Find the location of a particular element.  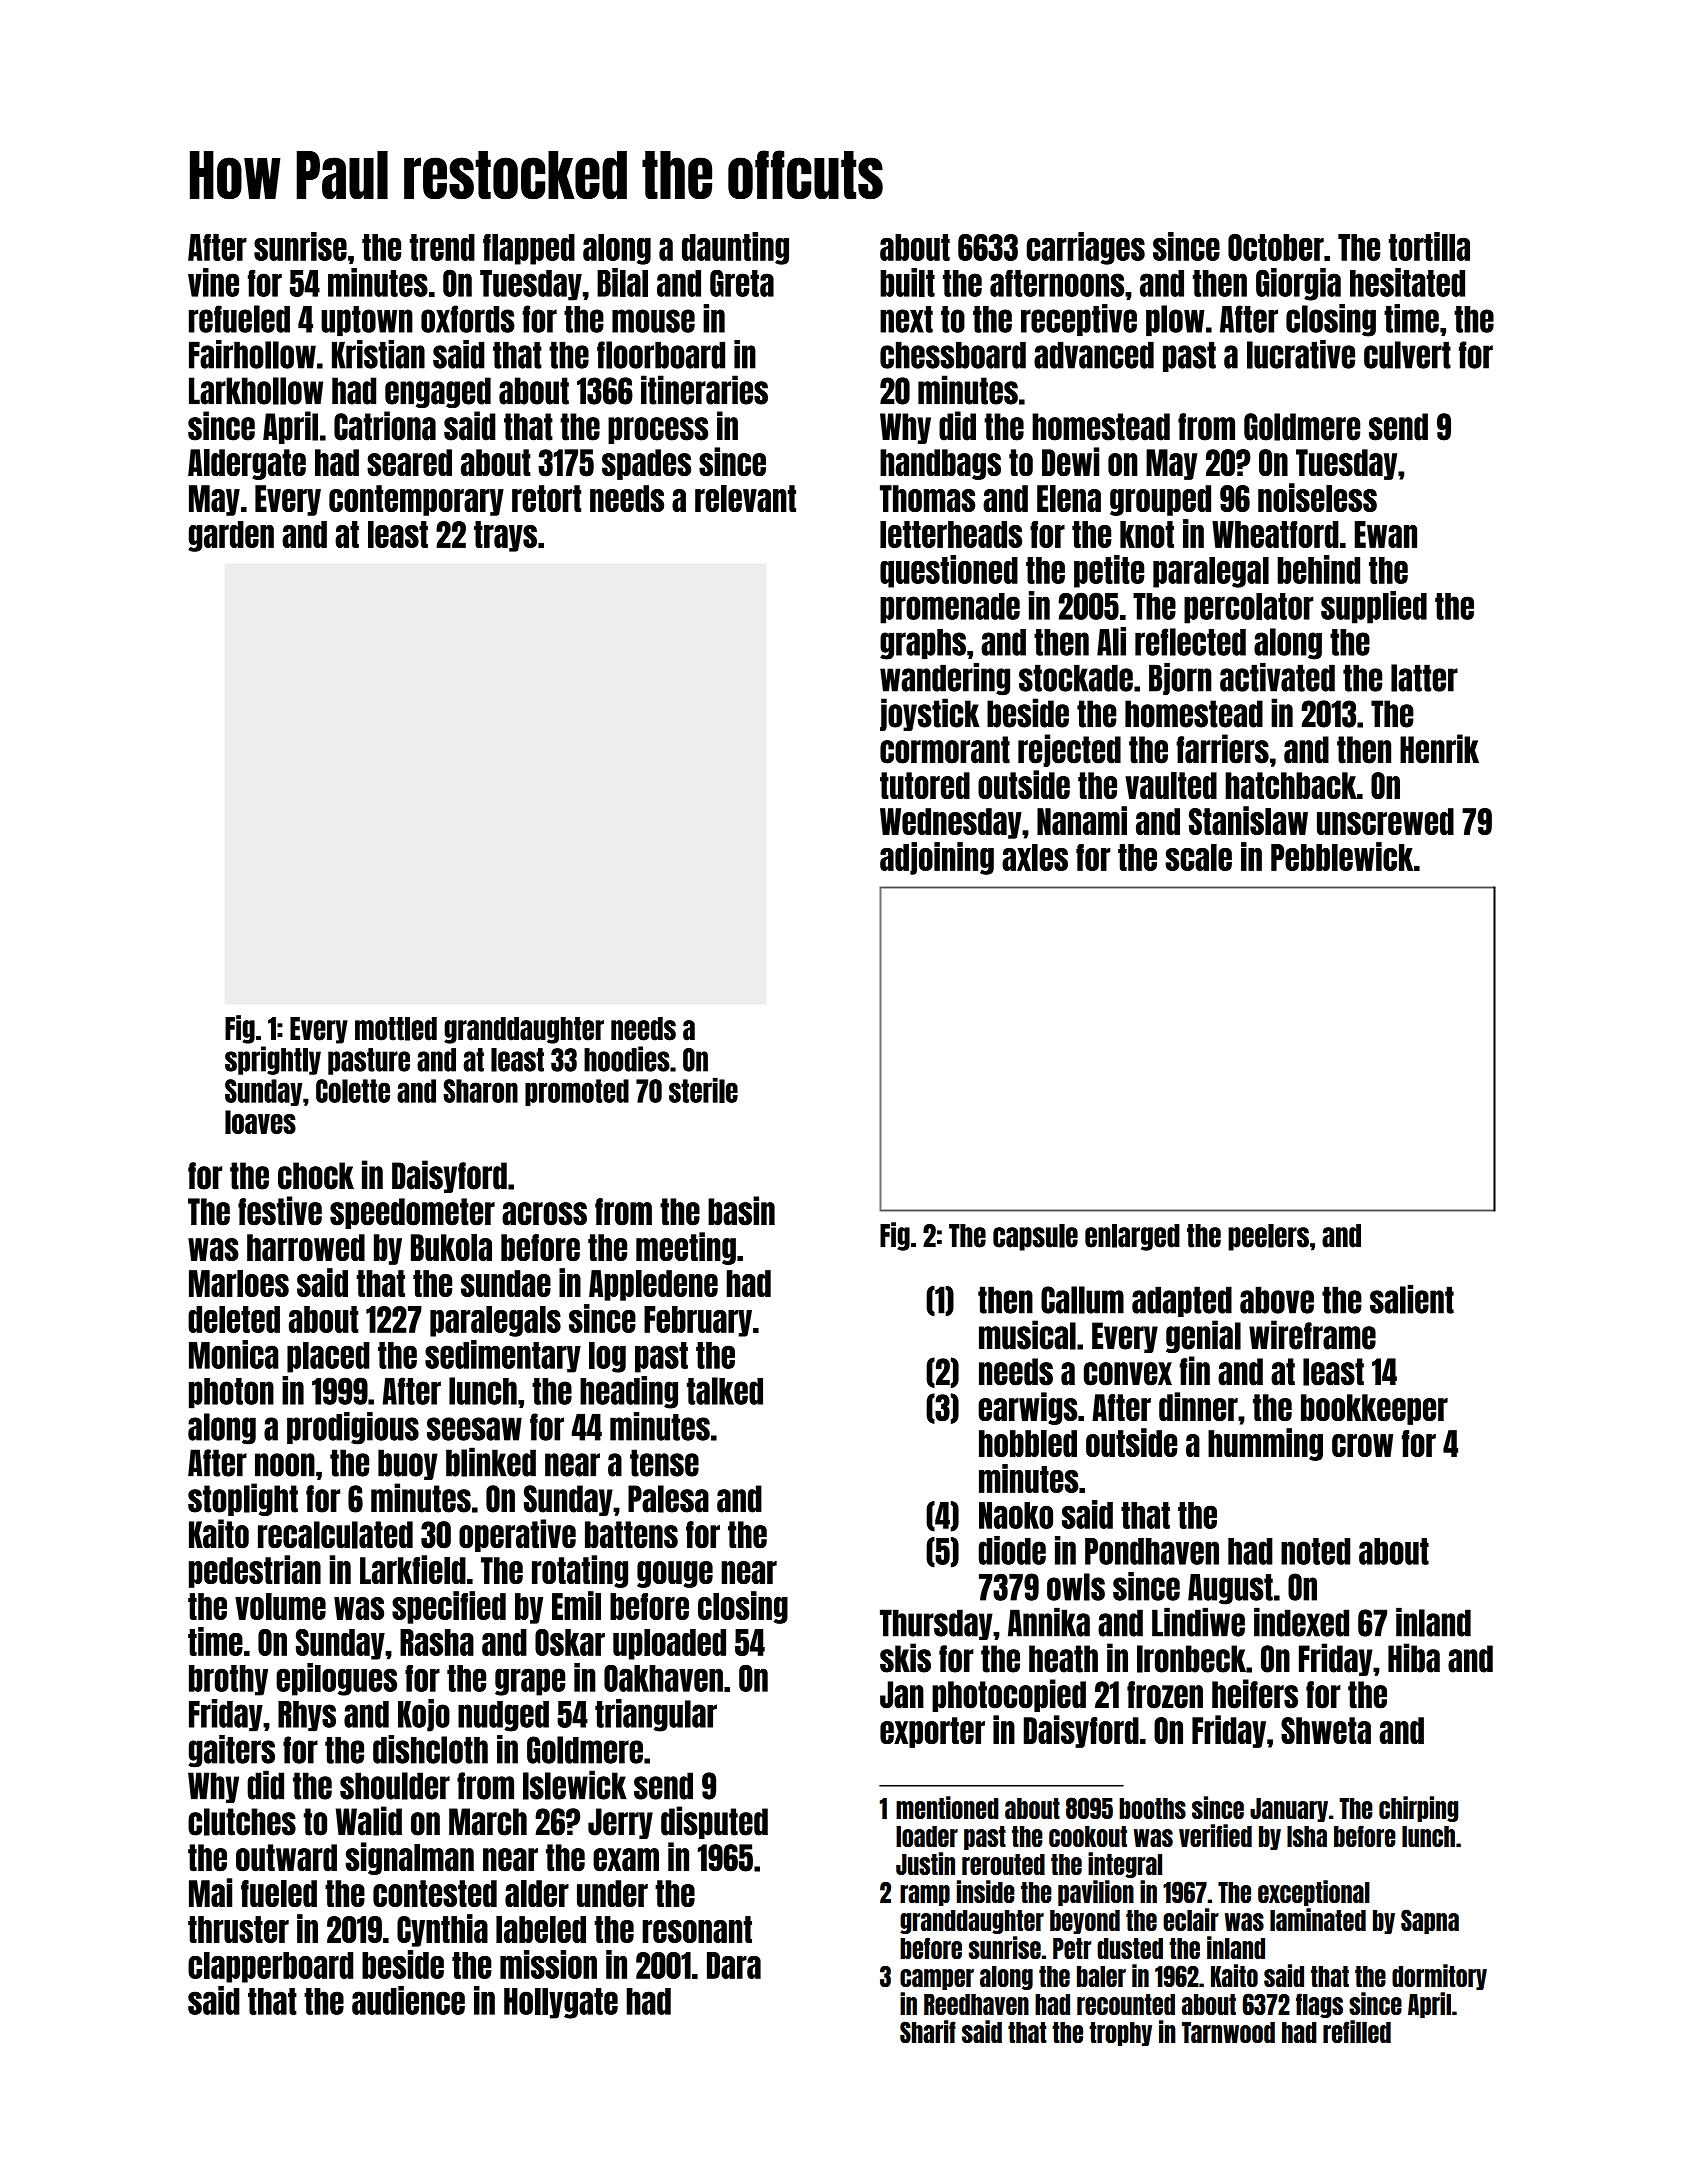

culvert is located at coordinates (1407, 355).
